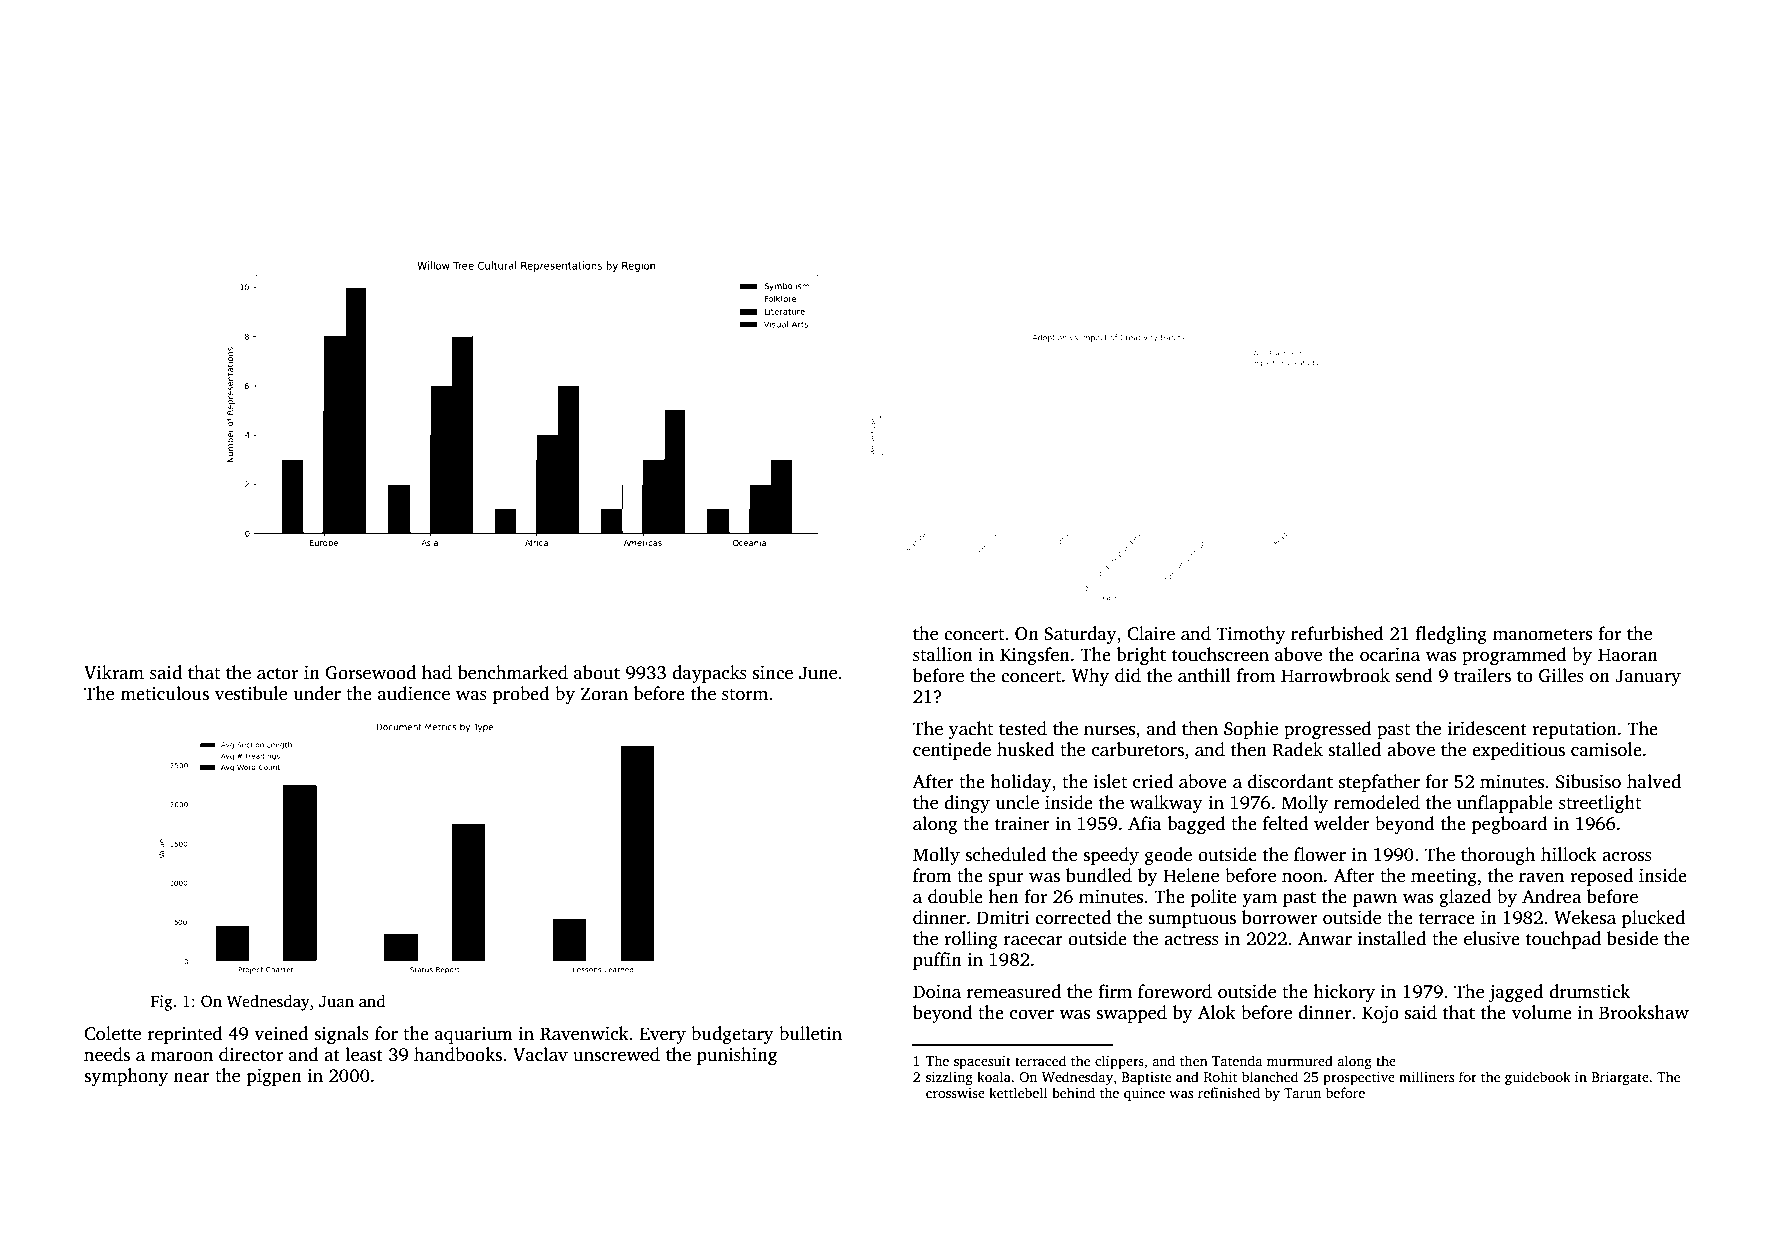  Describe the element at coordinates (1151, 633) in the image. I see `Claire` at that location.
